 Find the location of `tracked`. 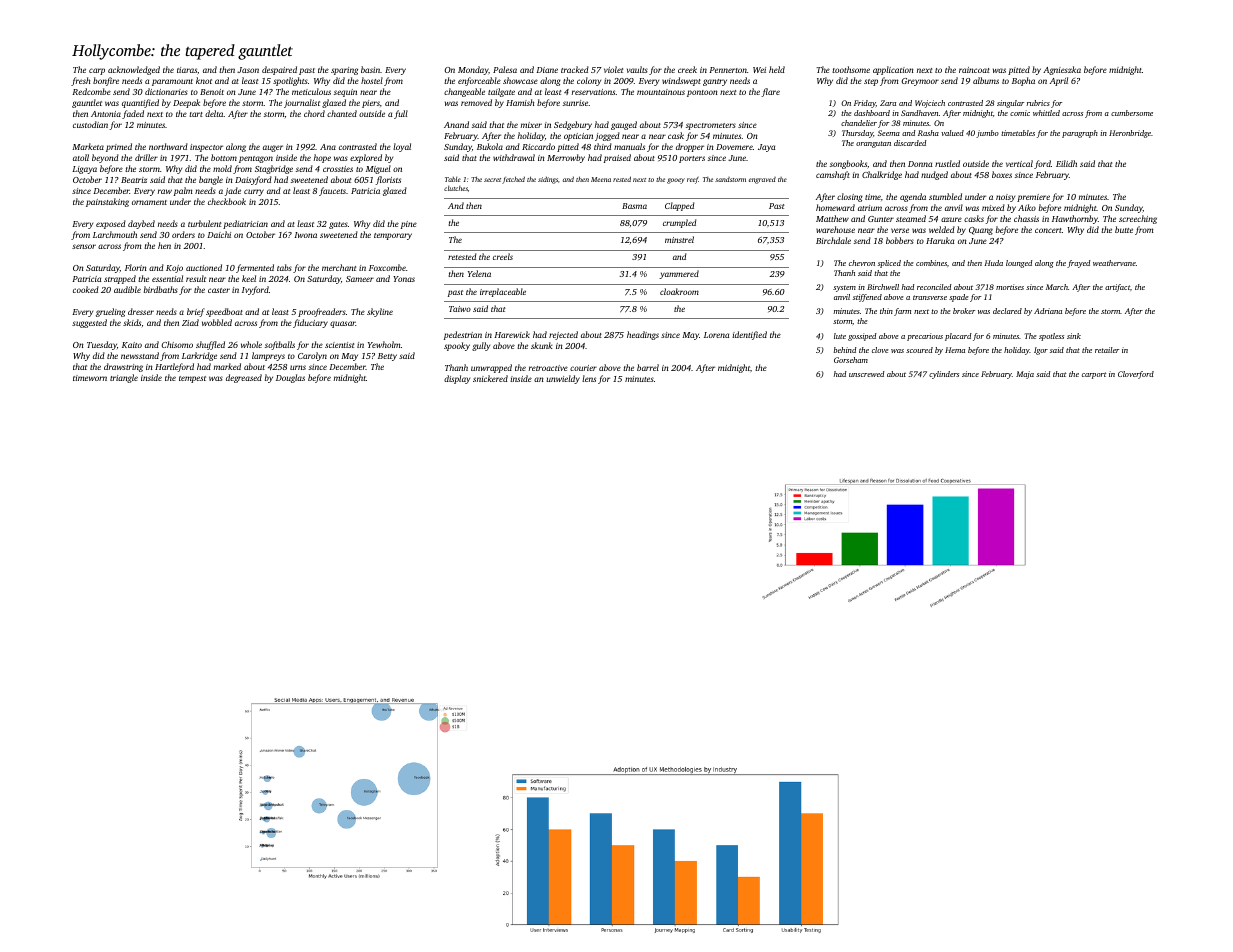

tracked is located at coordinates (575, 69).
